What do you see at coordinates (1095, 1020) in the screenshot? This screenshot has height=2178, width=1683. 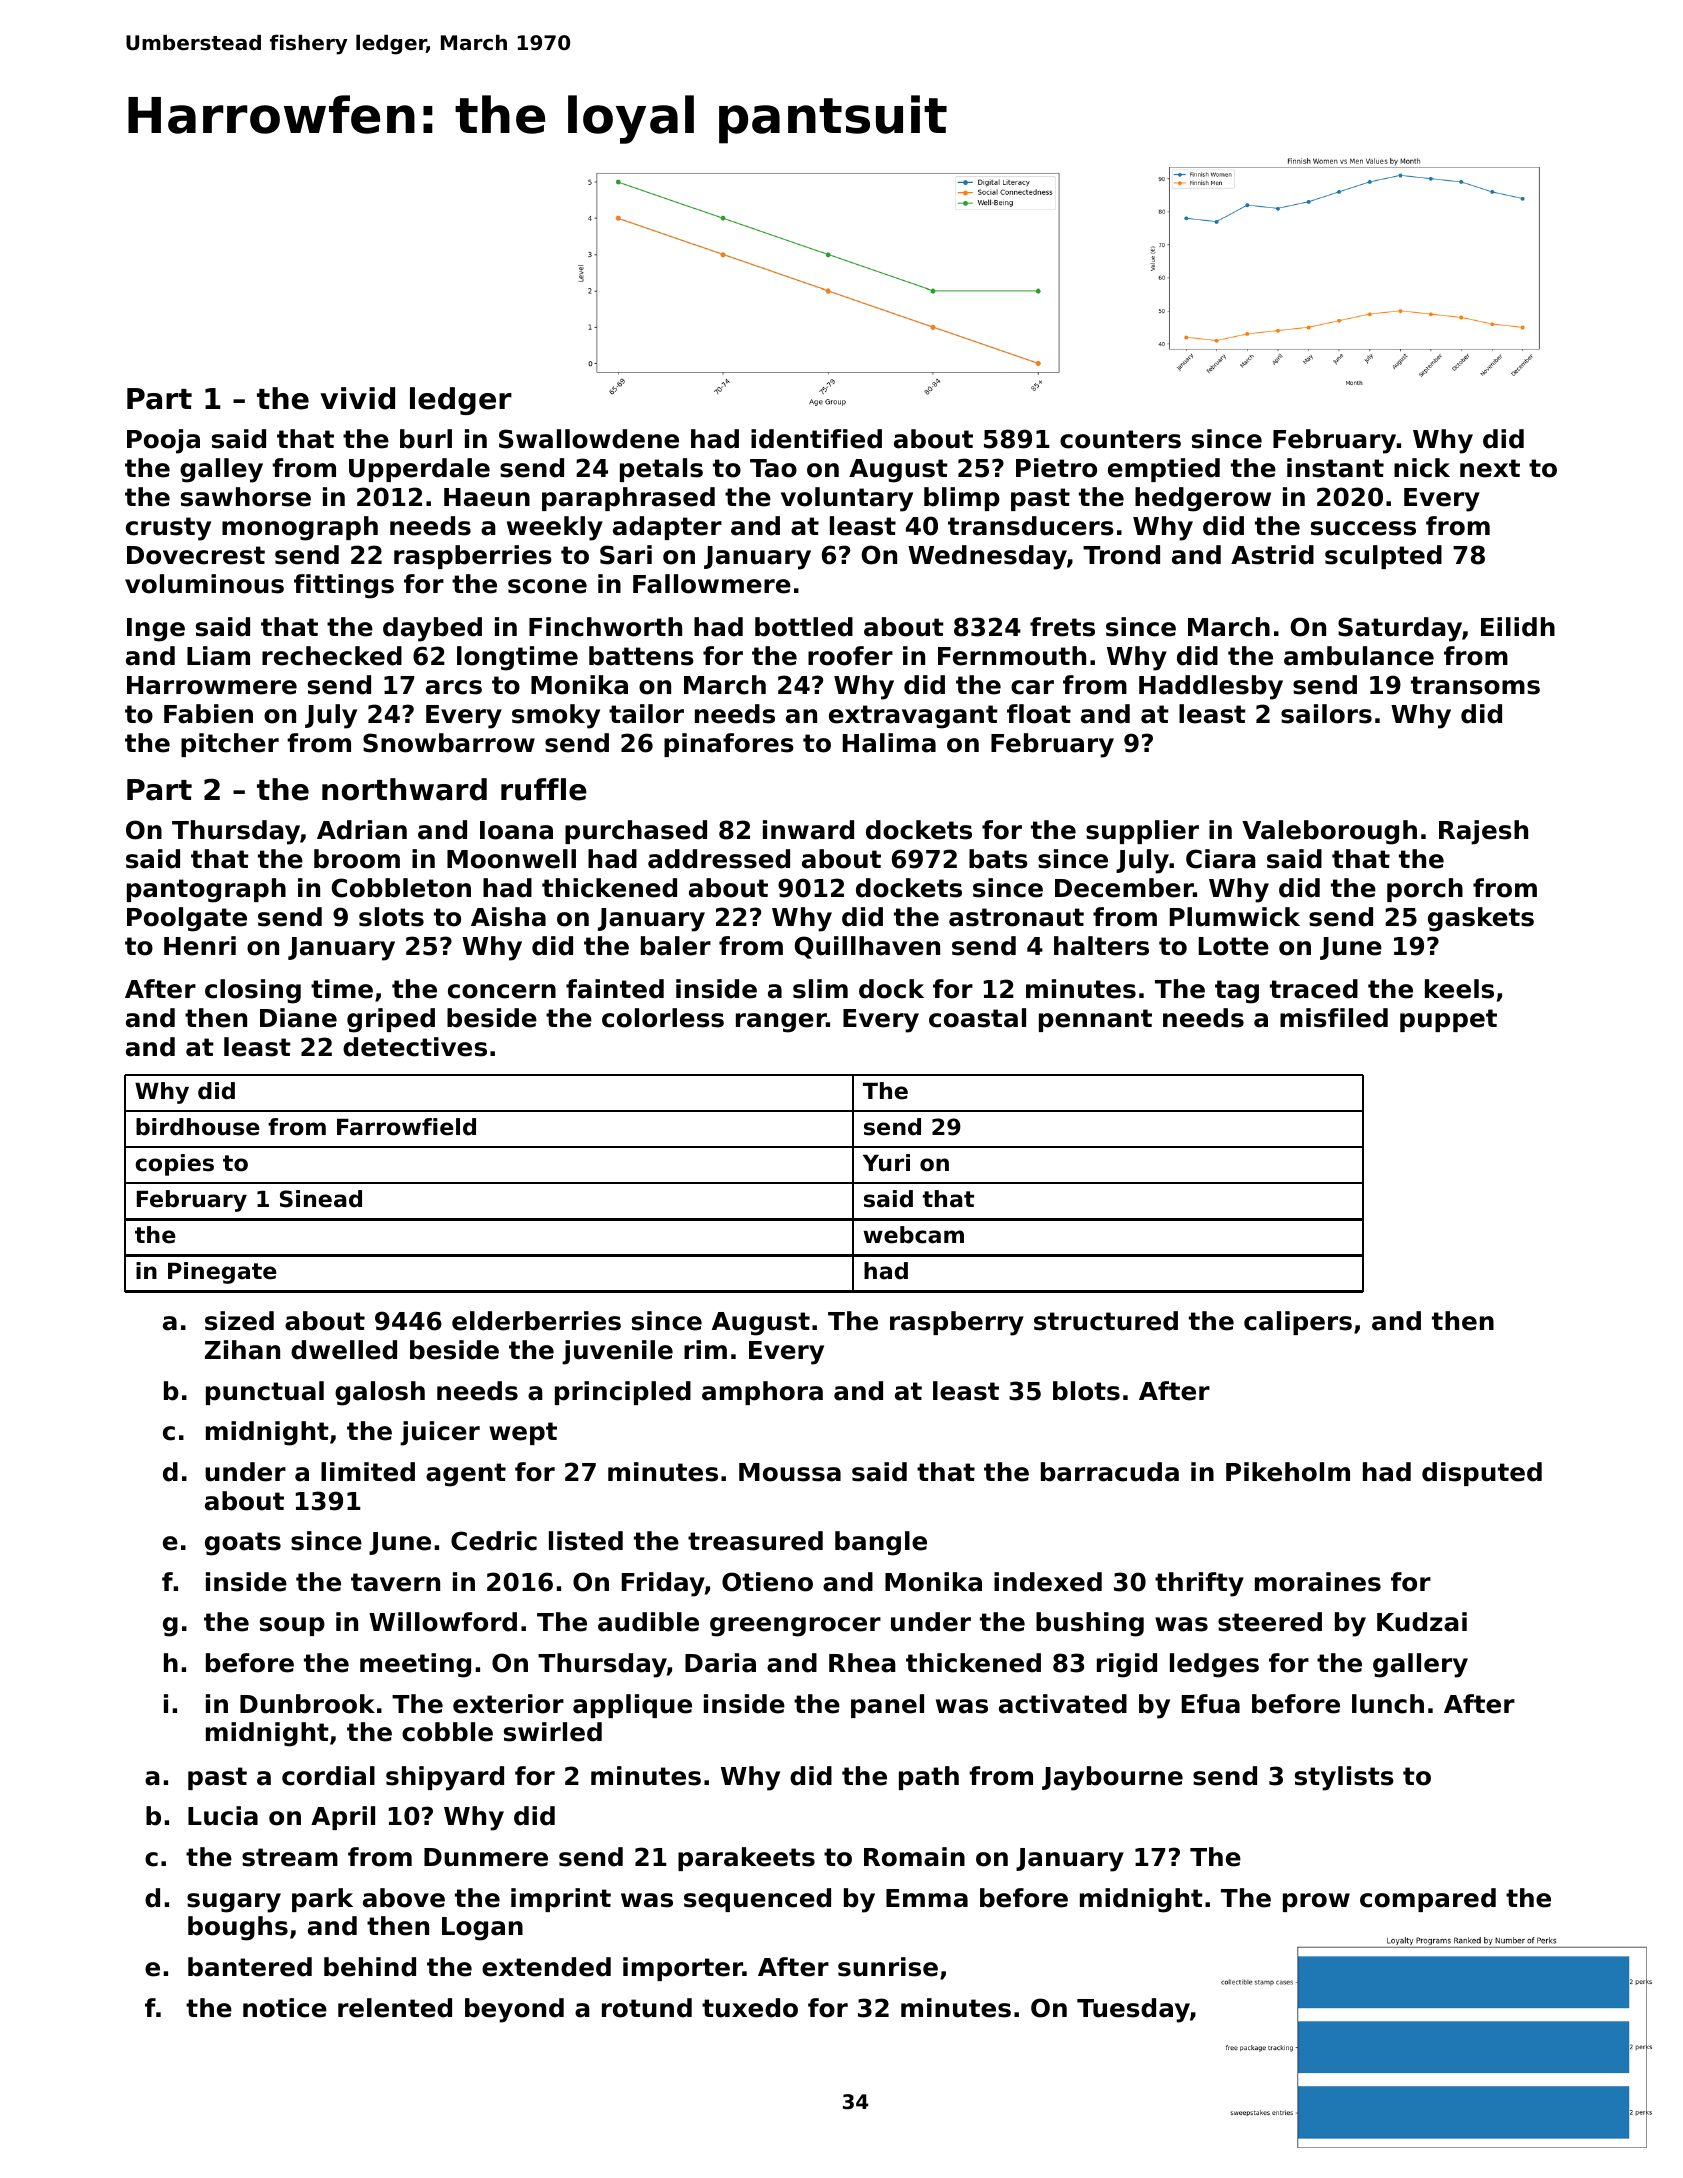 I see `pennant` at bounding box center [1095, 1020].
